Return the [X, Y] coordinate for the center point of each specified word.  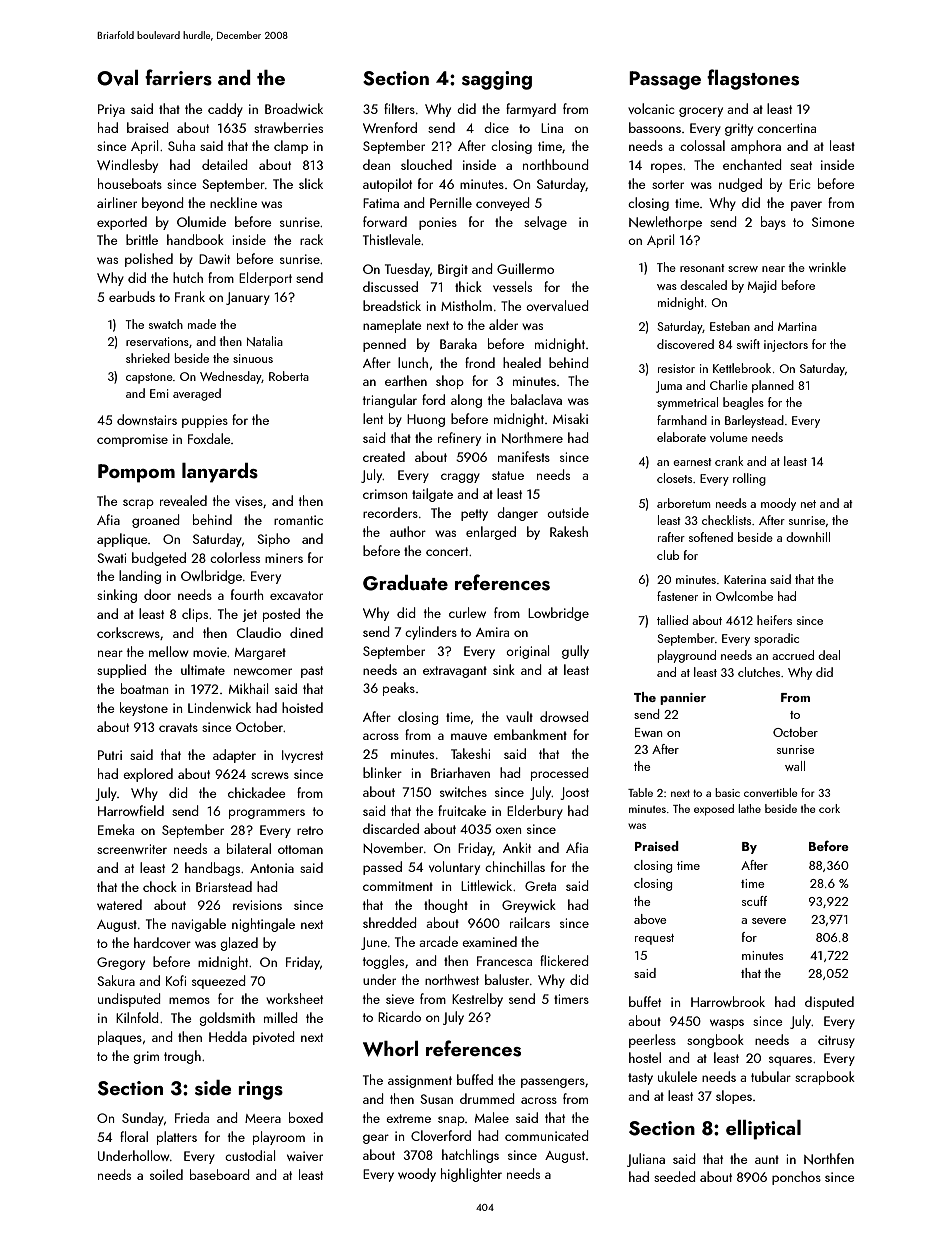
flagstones [753, 79]
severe [769, 921]
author [408, 531]
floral [134, 1136]
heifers [774, 620]
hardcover [162, 942]
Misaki [570, 418]
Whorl [390, 1049]
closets [674, 478]
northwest [452, 979]
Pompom [136, 473]
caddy [225, 110]
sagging [497, 80]
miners [284, 558]
